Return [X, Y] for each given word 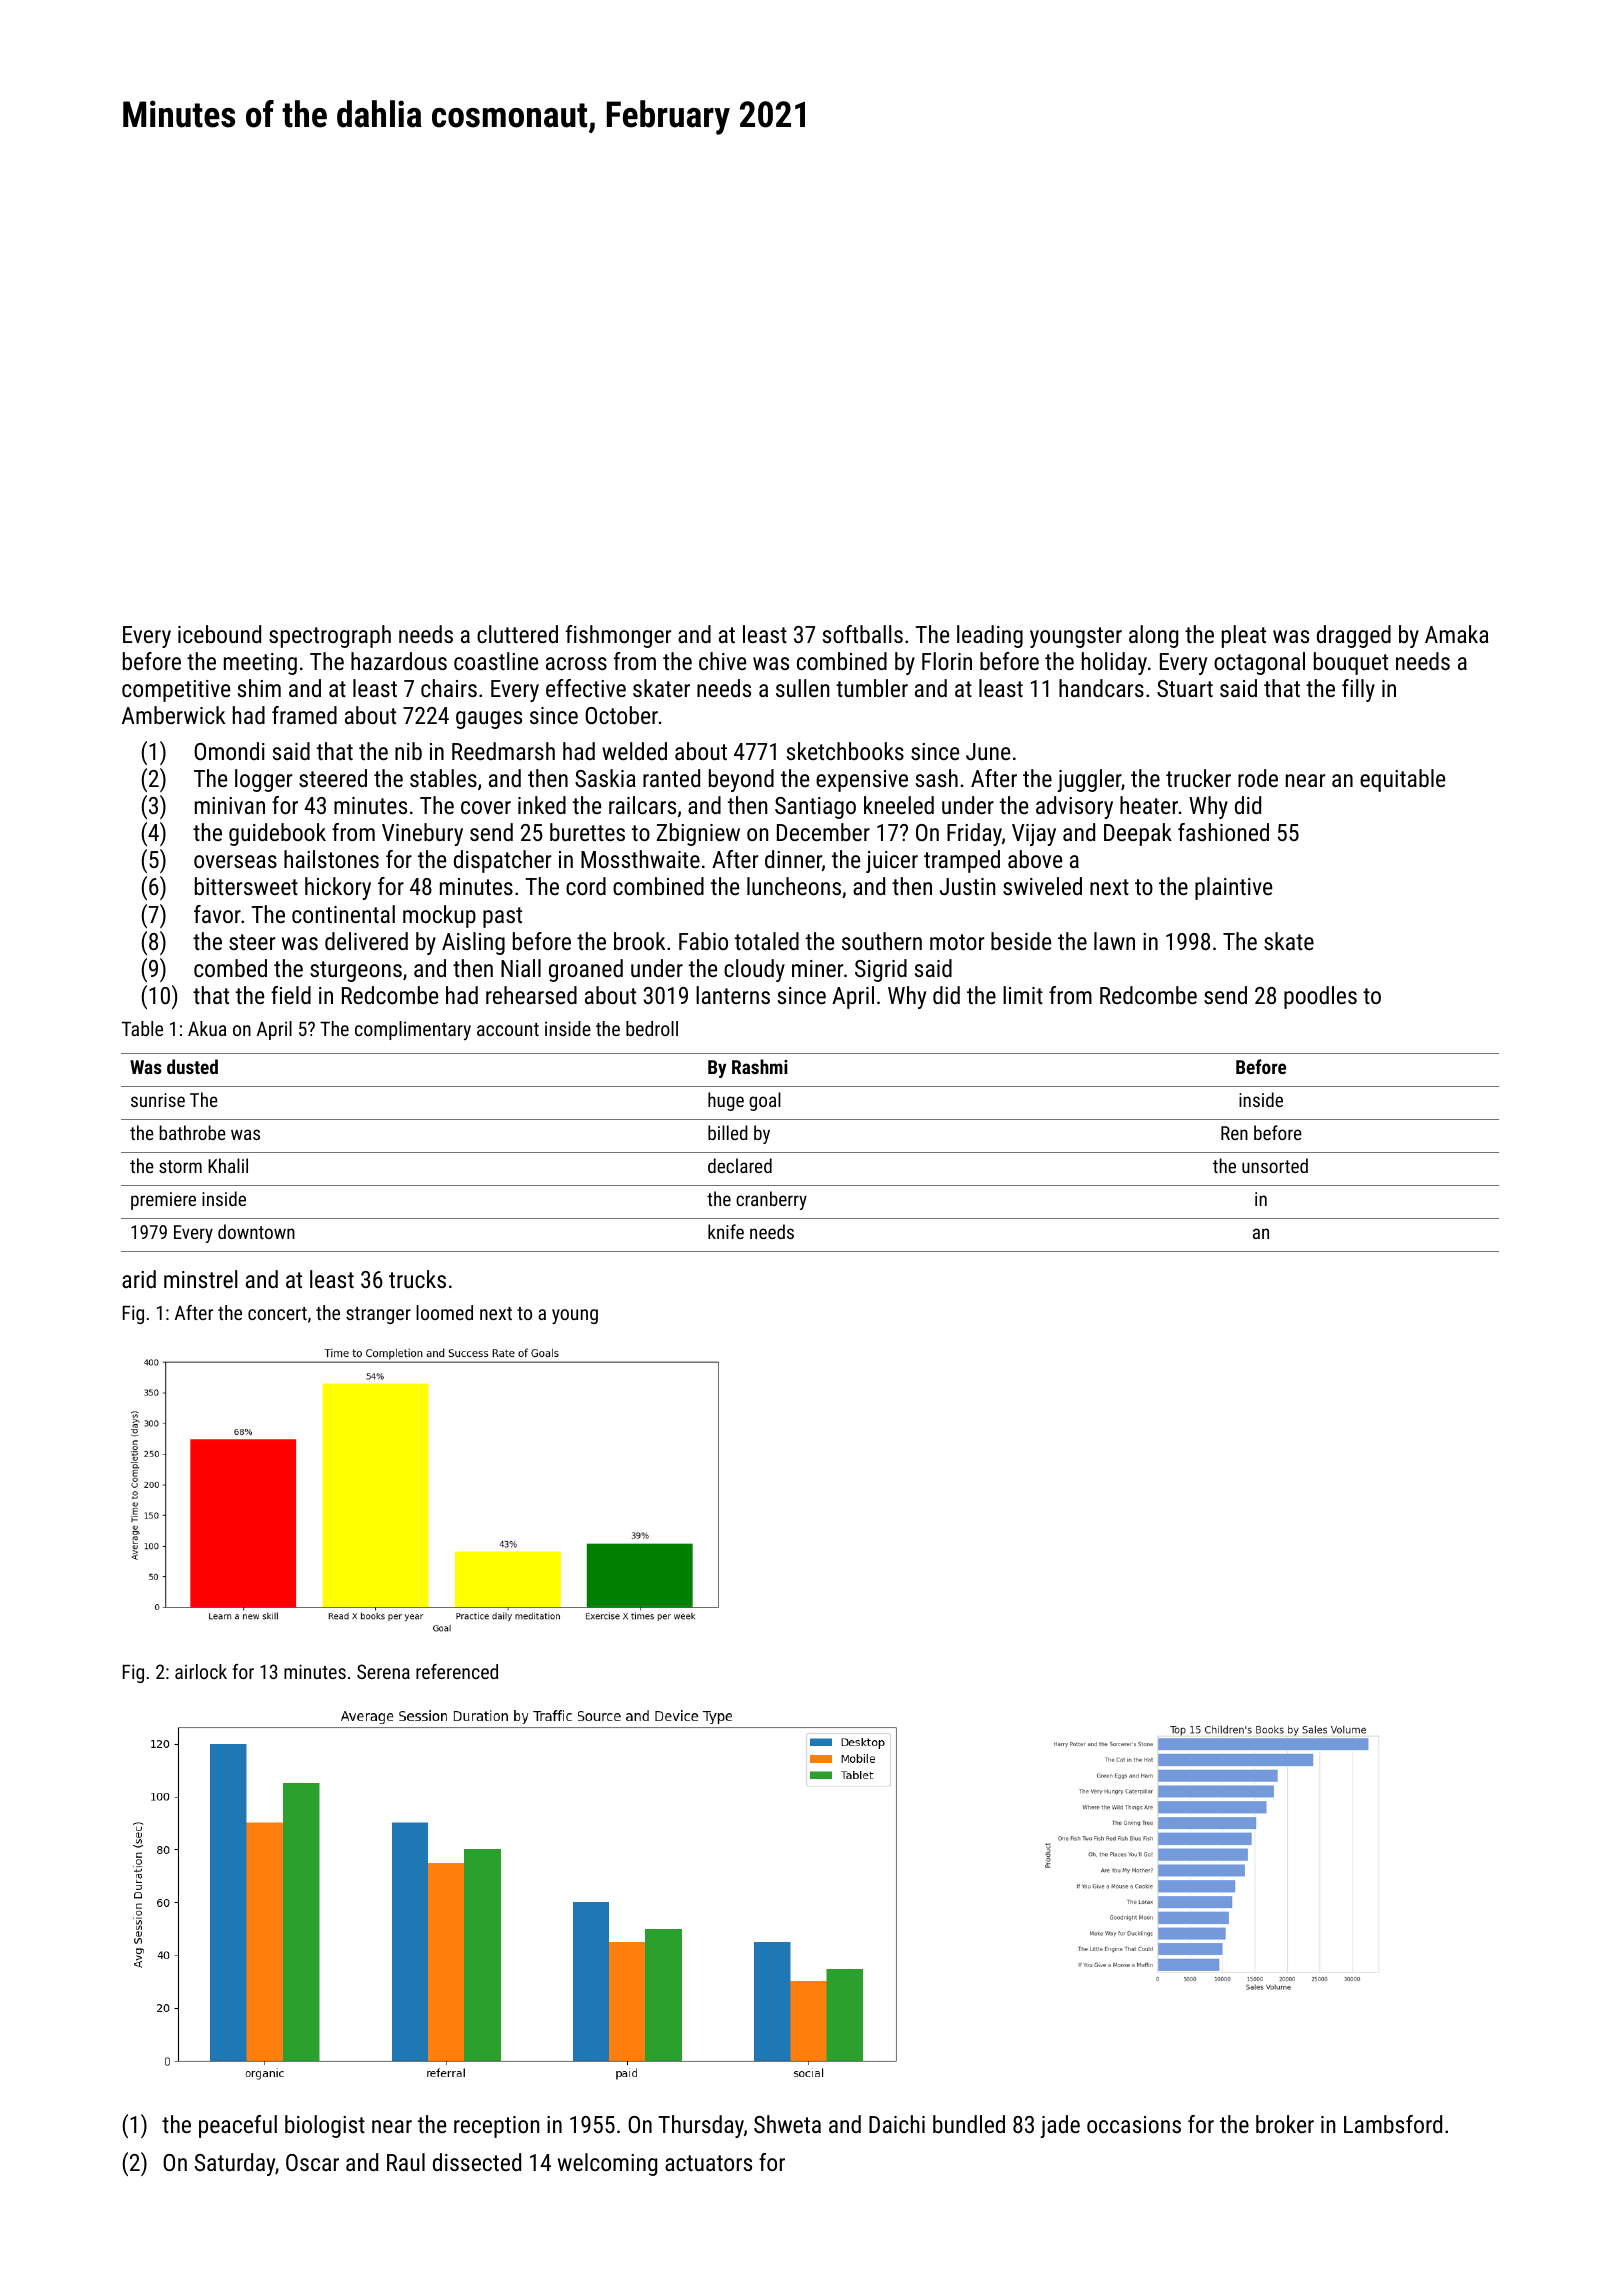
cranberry [771, 1200]
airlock [201, 1671]
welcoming [607, 2164]
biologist [325, 2126]
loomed [444, 1312]
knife [726, 1231]
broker [1285, 2124]
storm [180, 1166]
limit [1023, 995]
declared [740, 1165]
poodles [1320, 997]
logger [263, 780]
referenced [457, 1671]
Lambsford [1393, 2124]
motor [957, 942]
